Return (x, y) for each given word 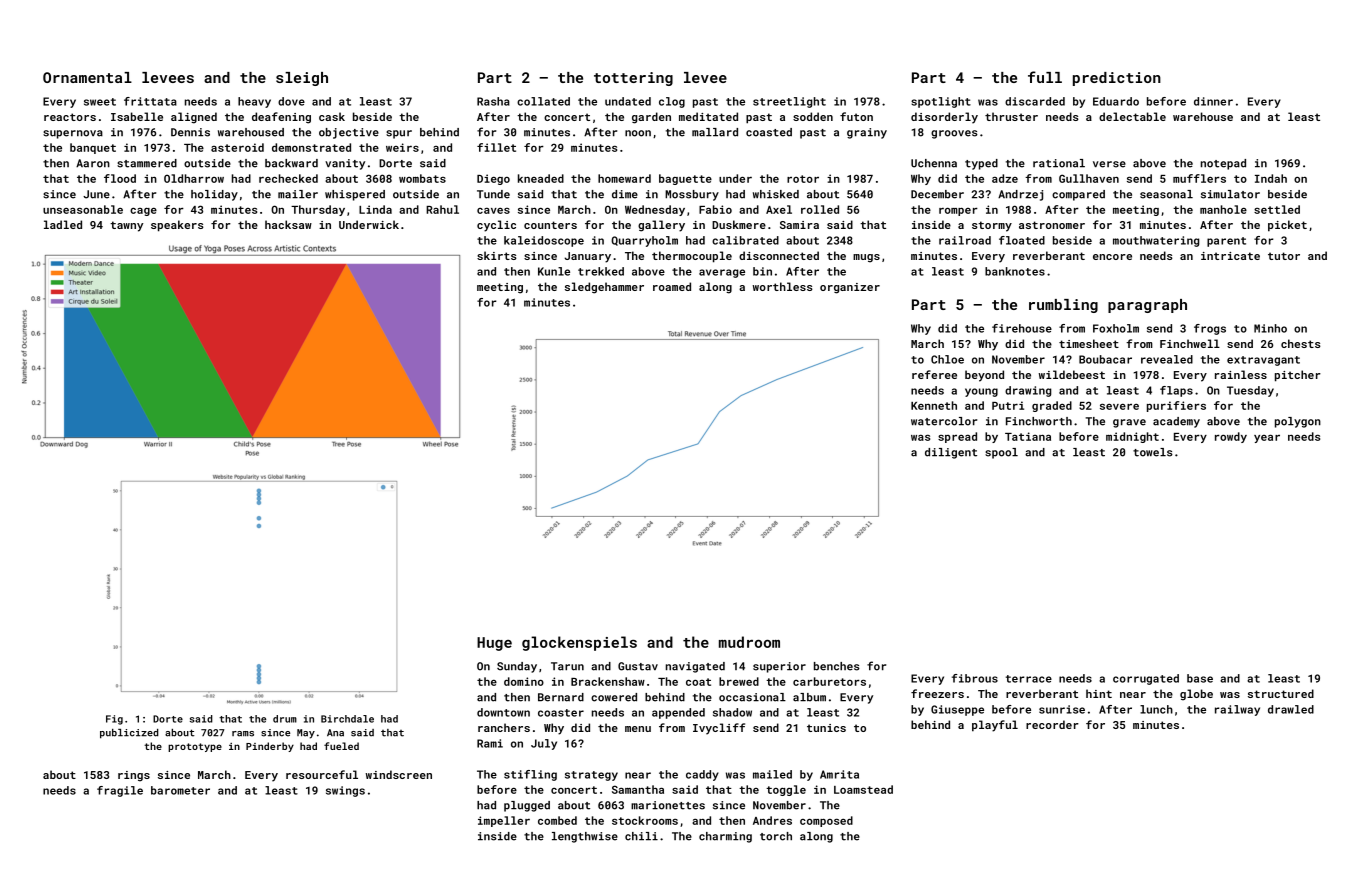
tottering (633, 79)
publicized (129, 734)
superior (779, 667)
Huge (494, 644)
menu (638, 729)
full (1045, 77)
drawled (1291, 709)
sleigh (302, 79)
